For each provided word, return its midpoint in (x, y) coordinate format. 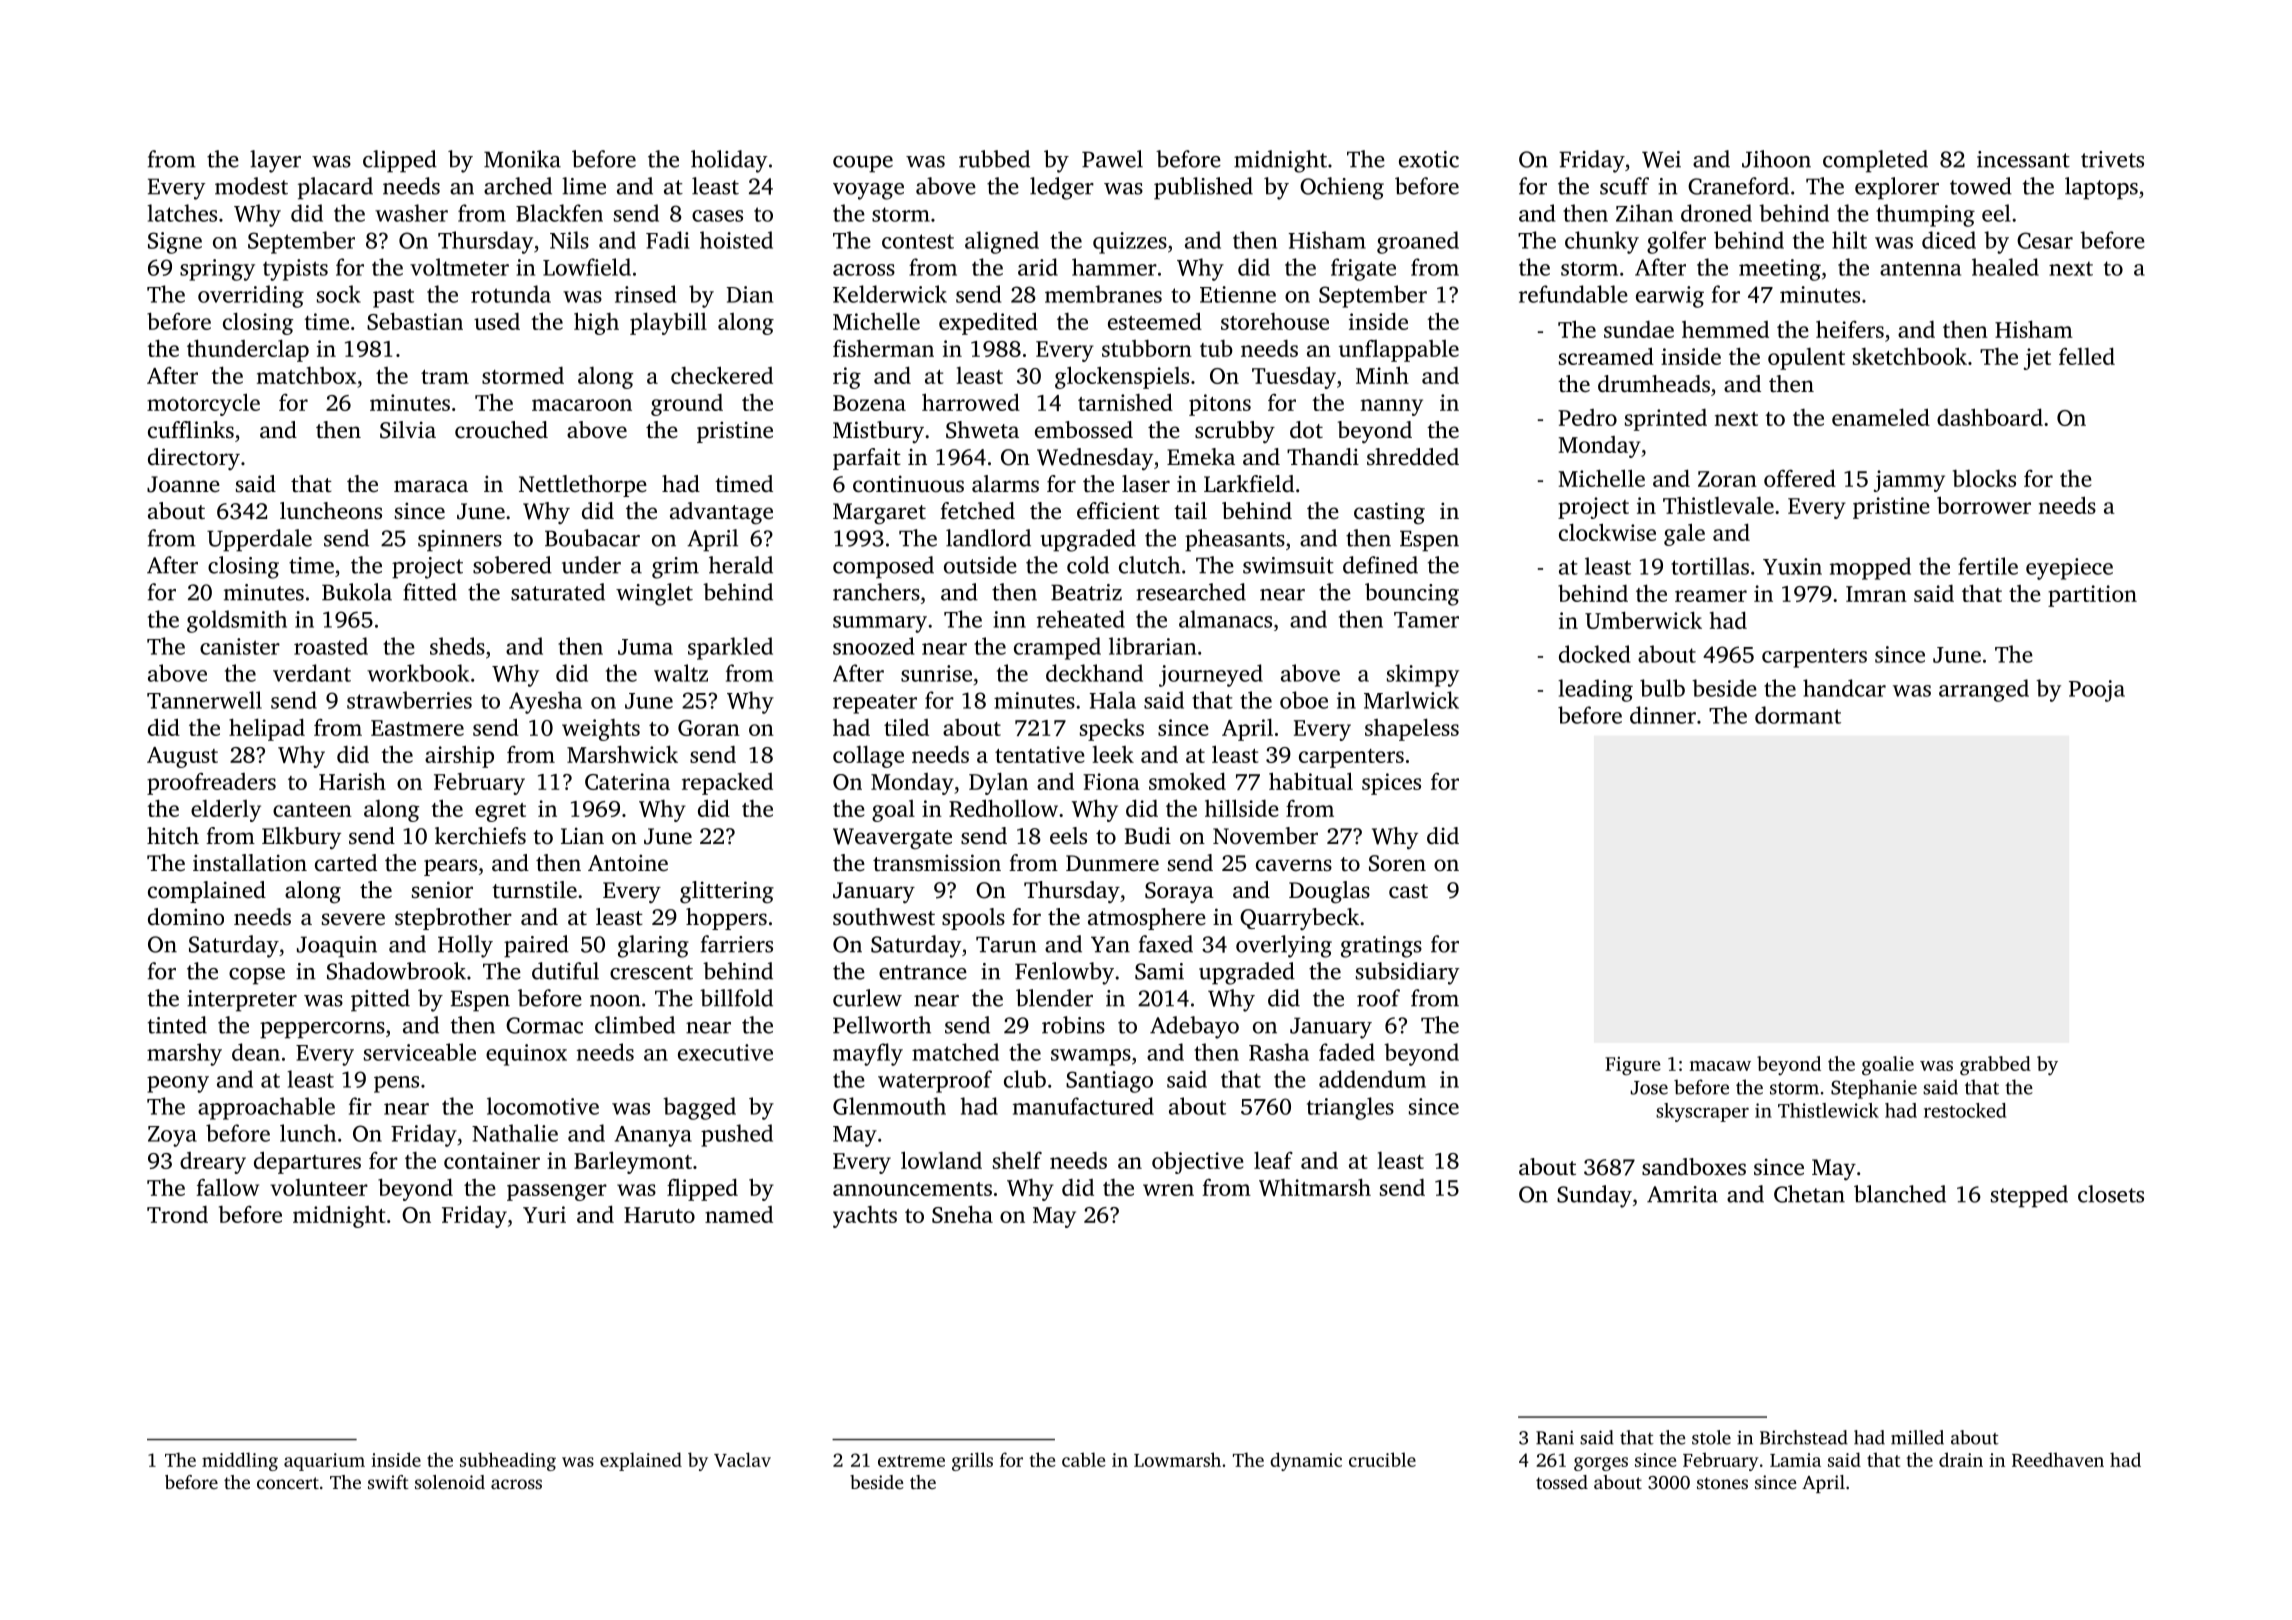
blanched (1900, 1194)
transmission (937, 863)
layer (275, 161)
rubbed (994, 159)
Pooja (2097, 691)
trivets (2112, 159)
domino (186, 916)
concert (288, 1483)
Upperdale (259, 540)
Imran (1876, 594)
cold (1088, 565)
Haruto (659, 1215)
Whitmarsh (1315, 1187)
